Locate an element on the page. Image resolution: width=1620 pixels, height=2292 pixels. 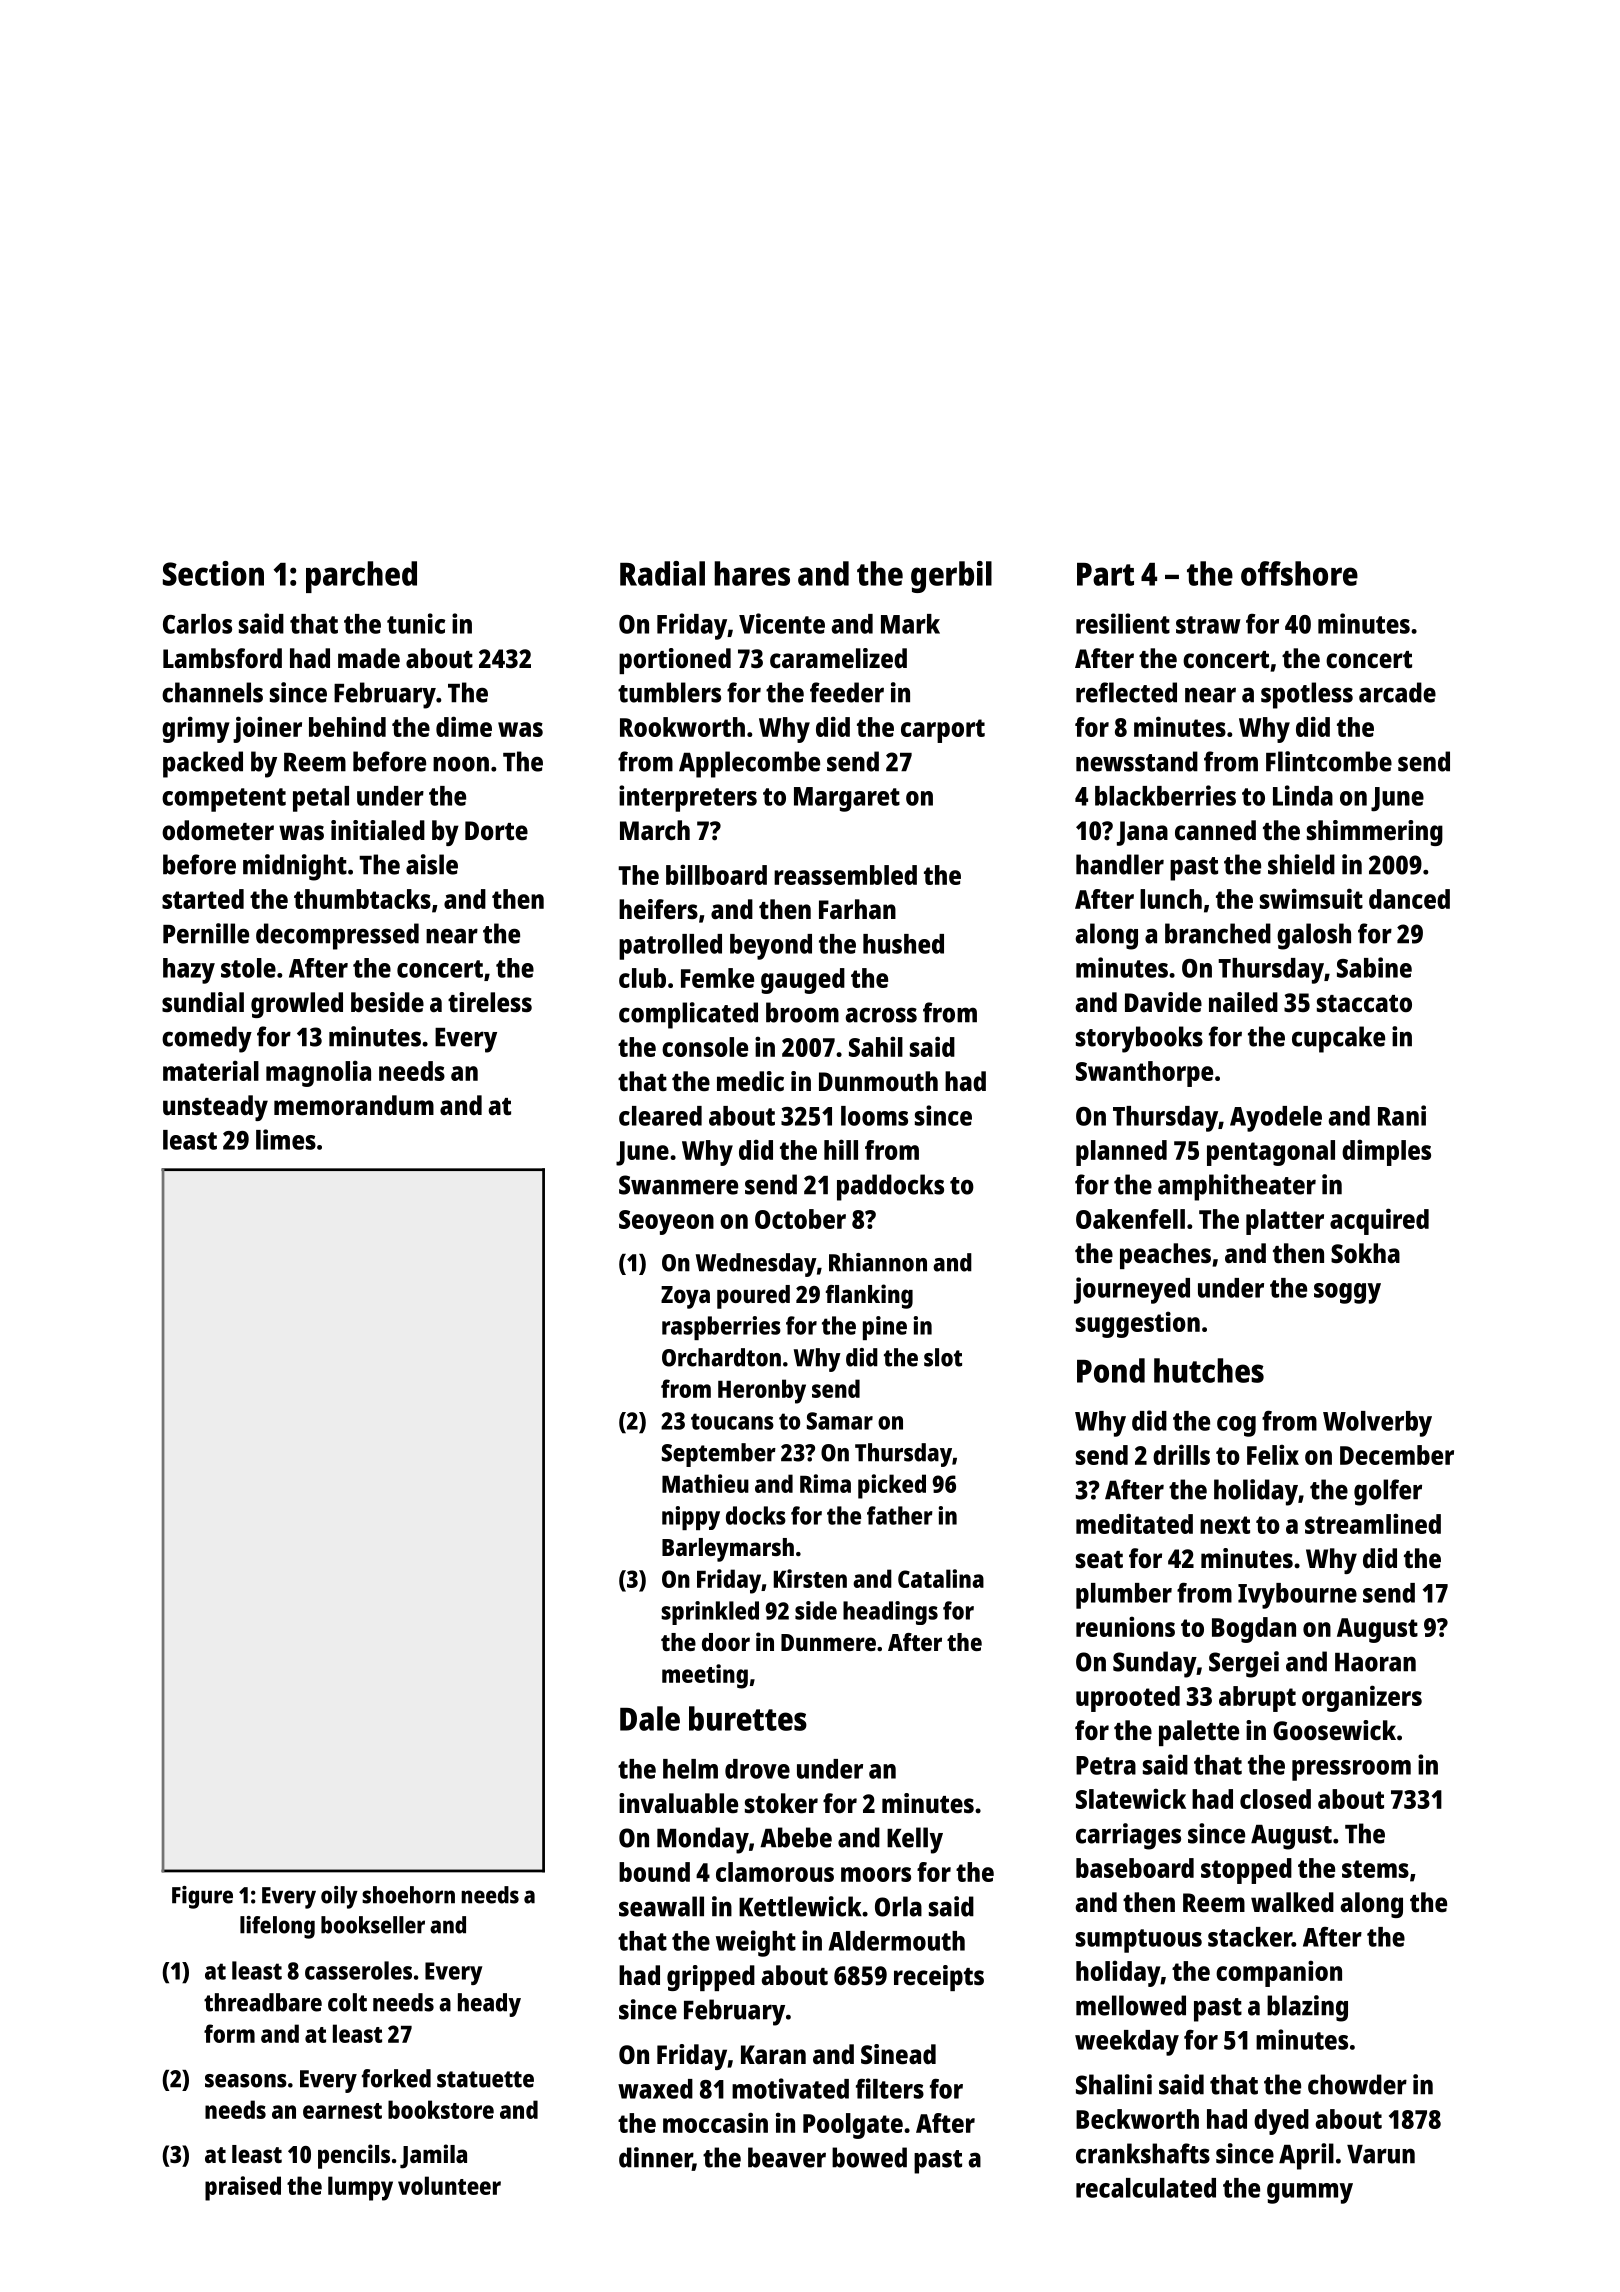
odometer is located at coordinates (218, 830).
